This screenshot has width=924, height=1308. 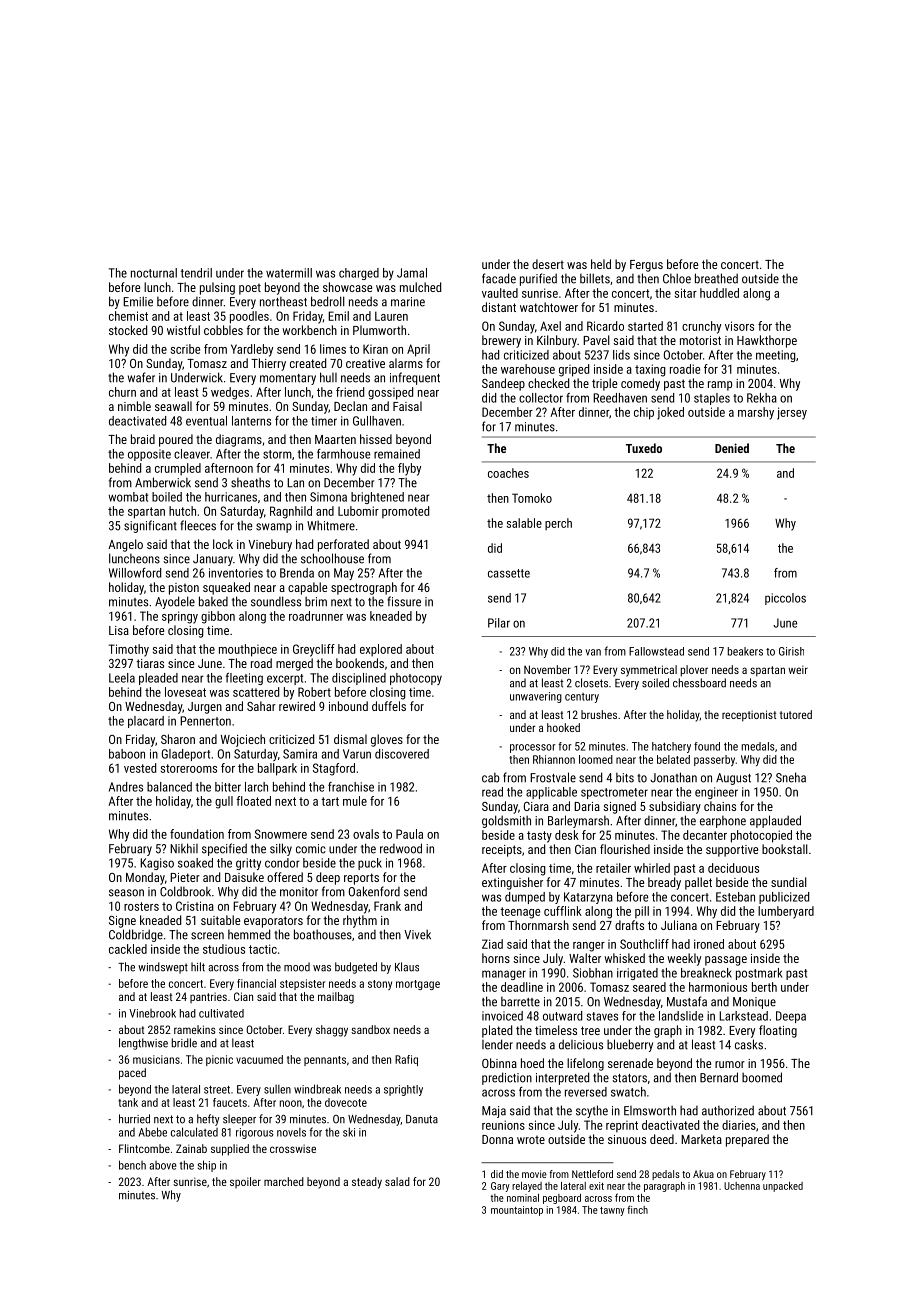 What do you see at coordinates (404, 601) in the screenshot?
I see `fissure` at bounding box center [404, 601].
